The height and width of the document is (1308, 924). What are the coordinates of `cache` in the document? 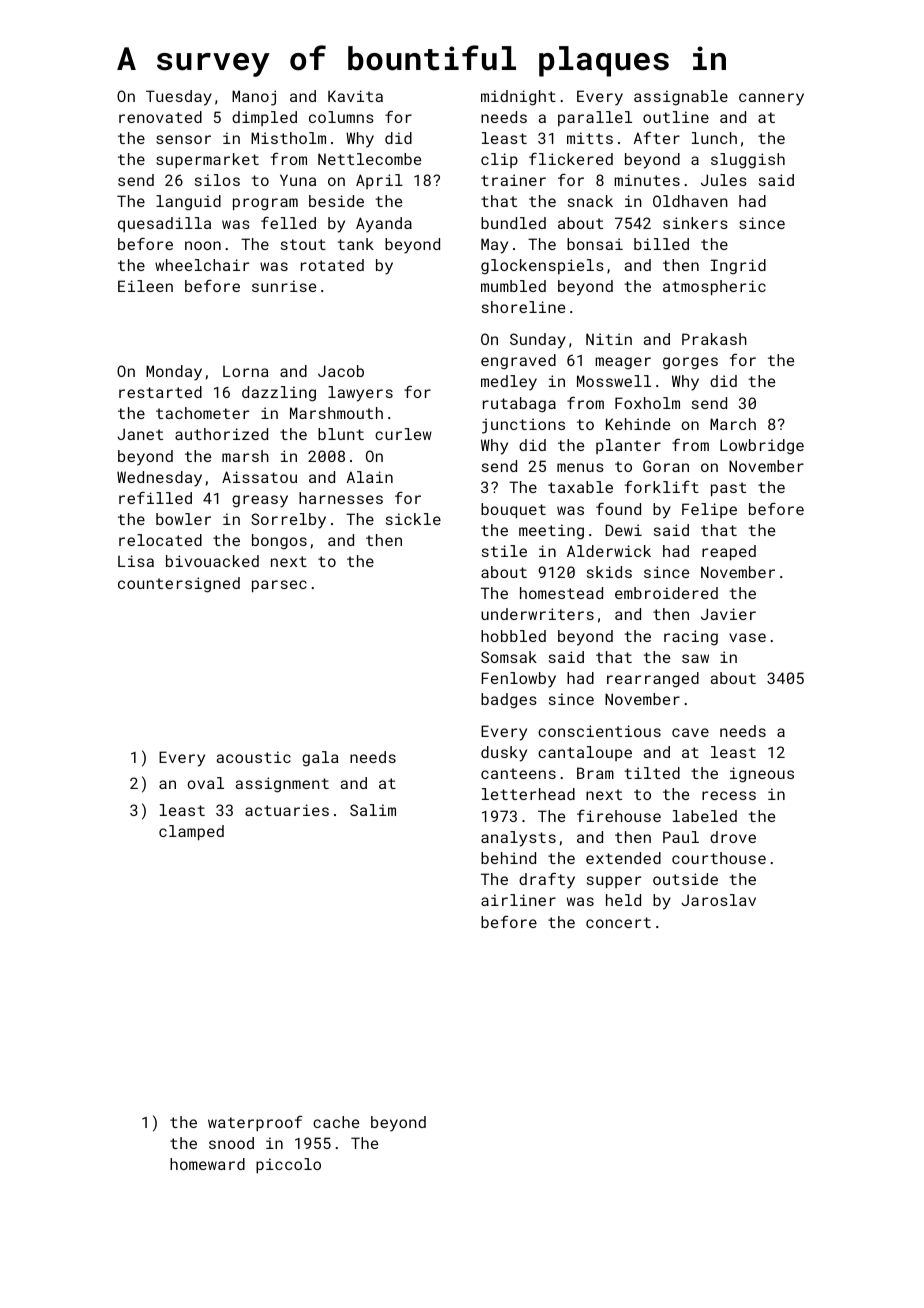 It's located at (336, 1122).
